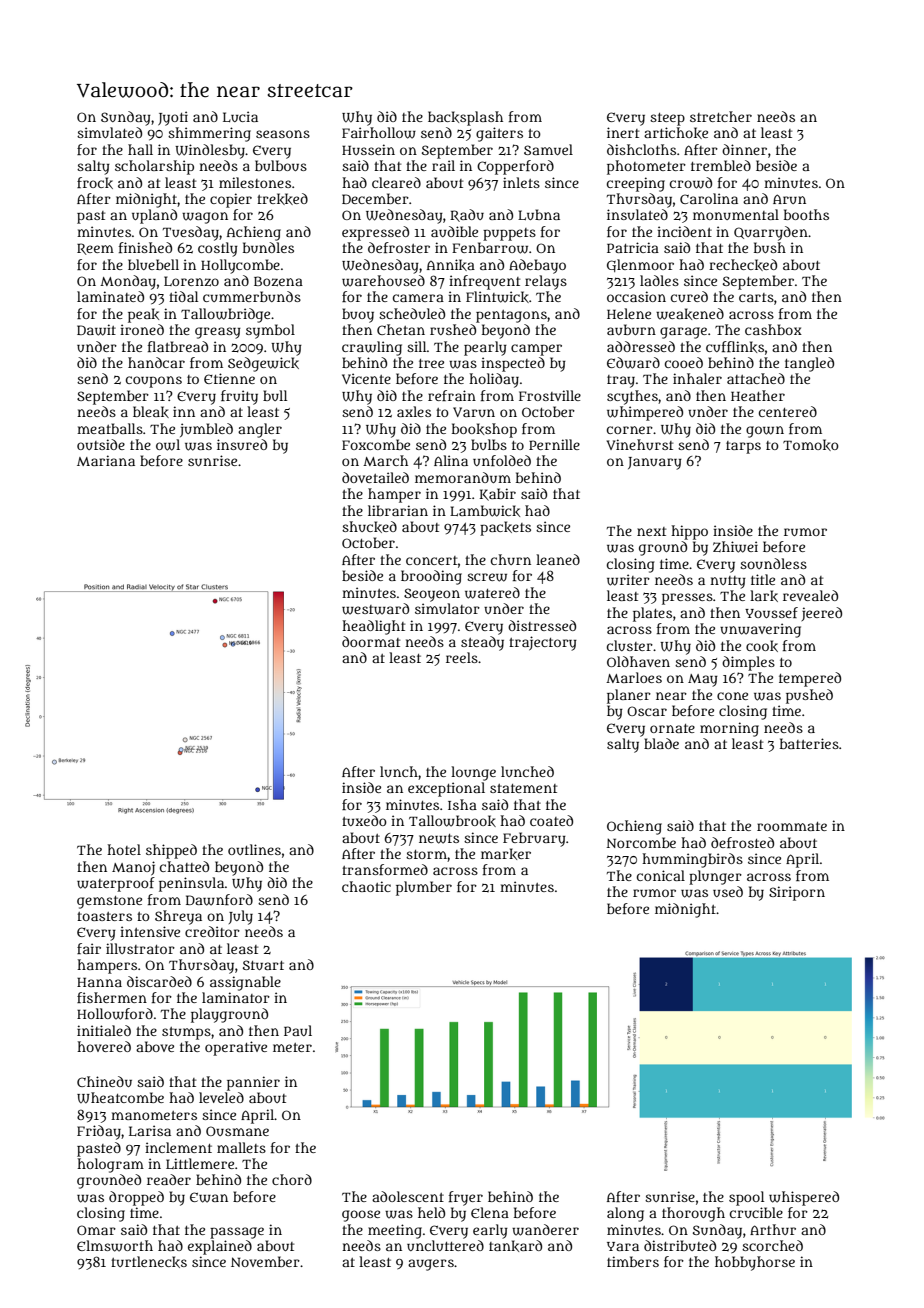 The width and height of the image is (924, 1308). What do you see at coordinates (237, 1233) in the image?
I see `passage` at bounding box center [237, 1233].
